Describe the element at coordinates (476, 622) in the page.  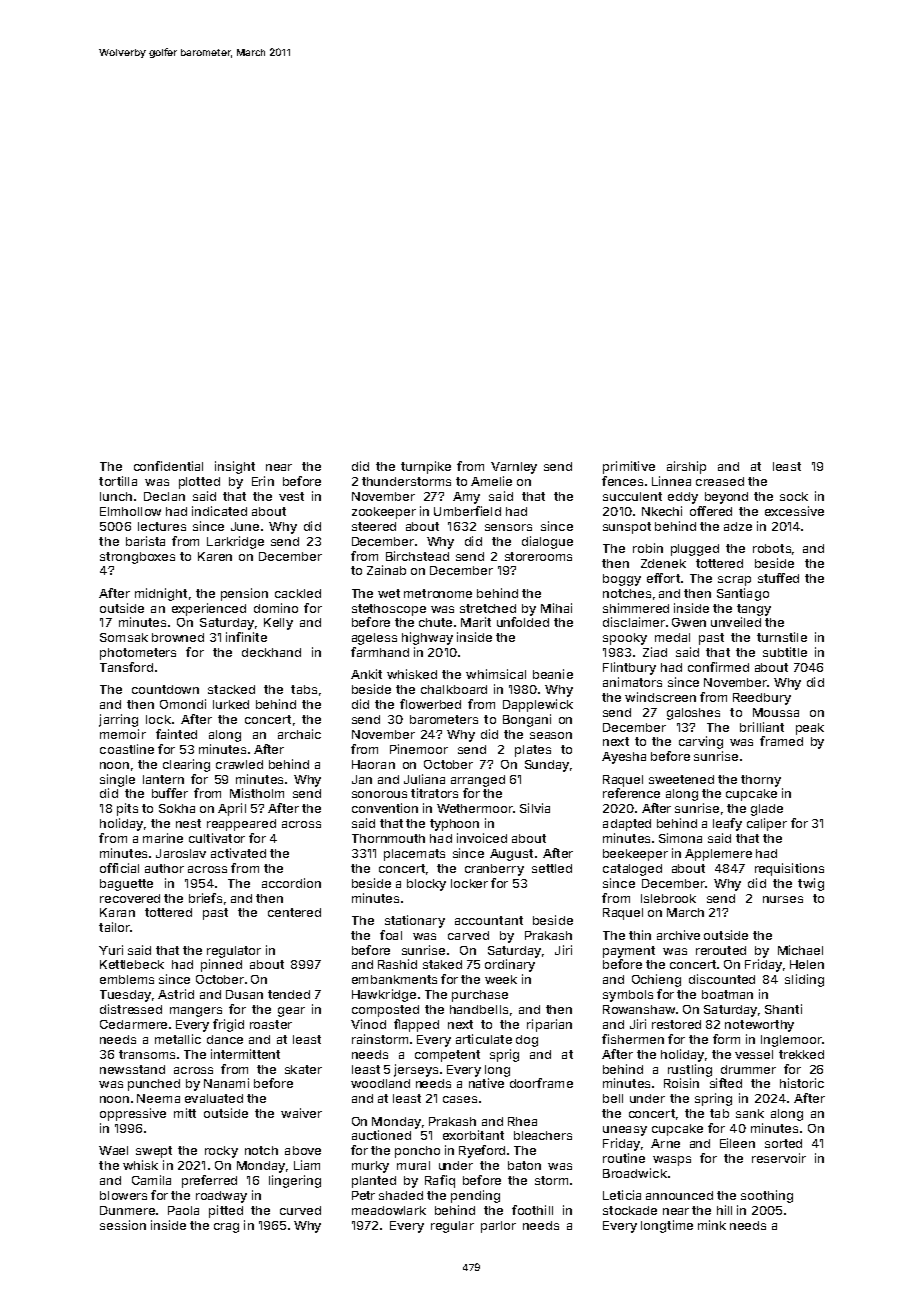
I see `Marit` at that location.
